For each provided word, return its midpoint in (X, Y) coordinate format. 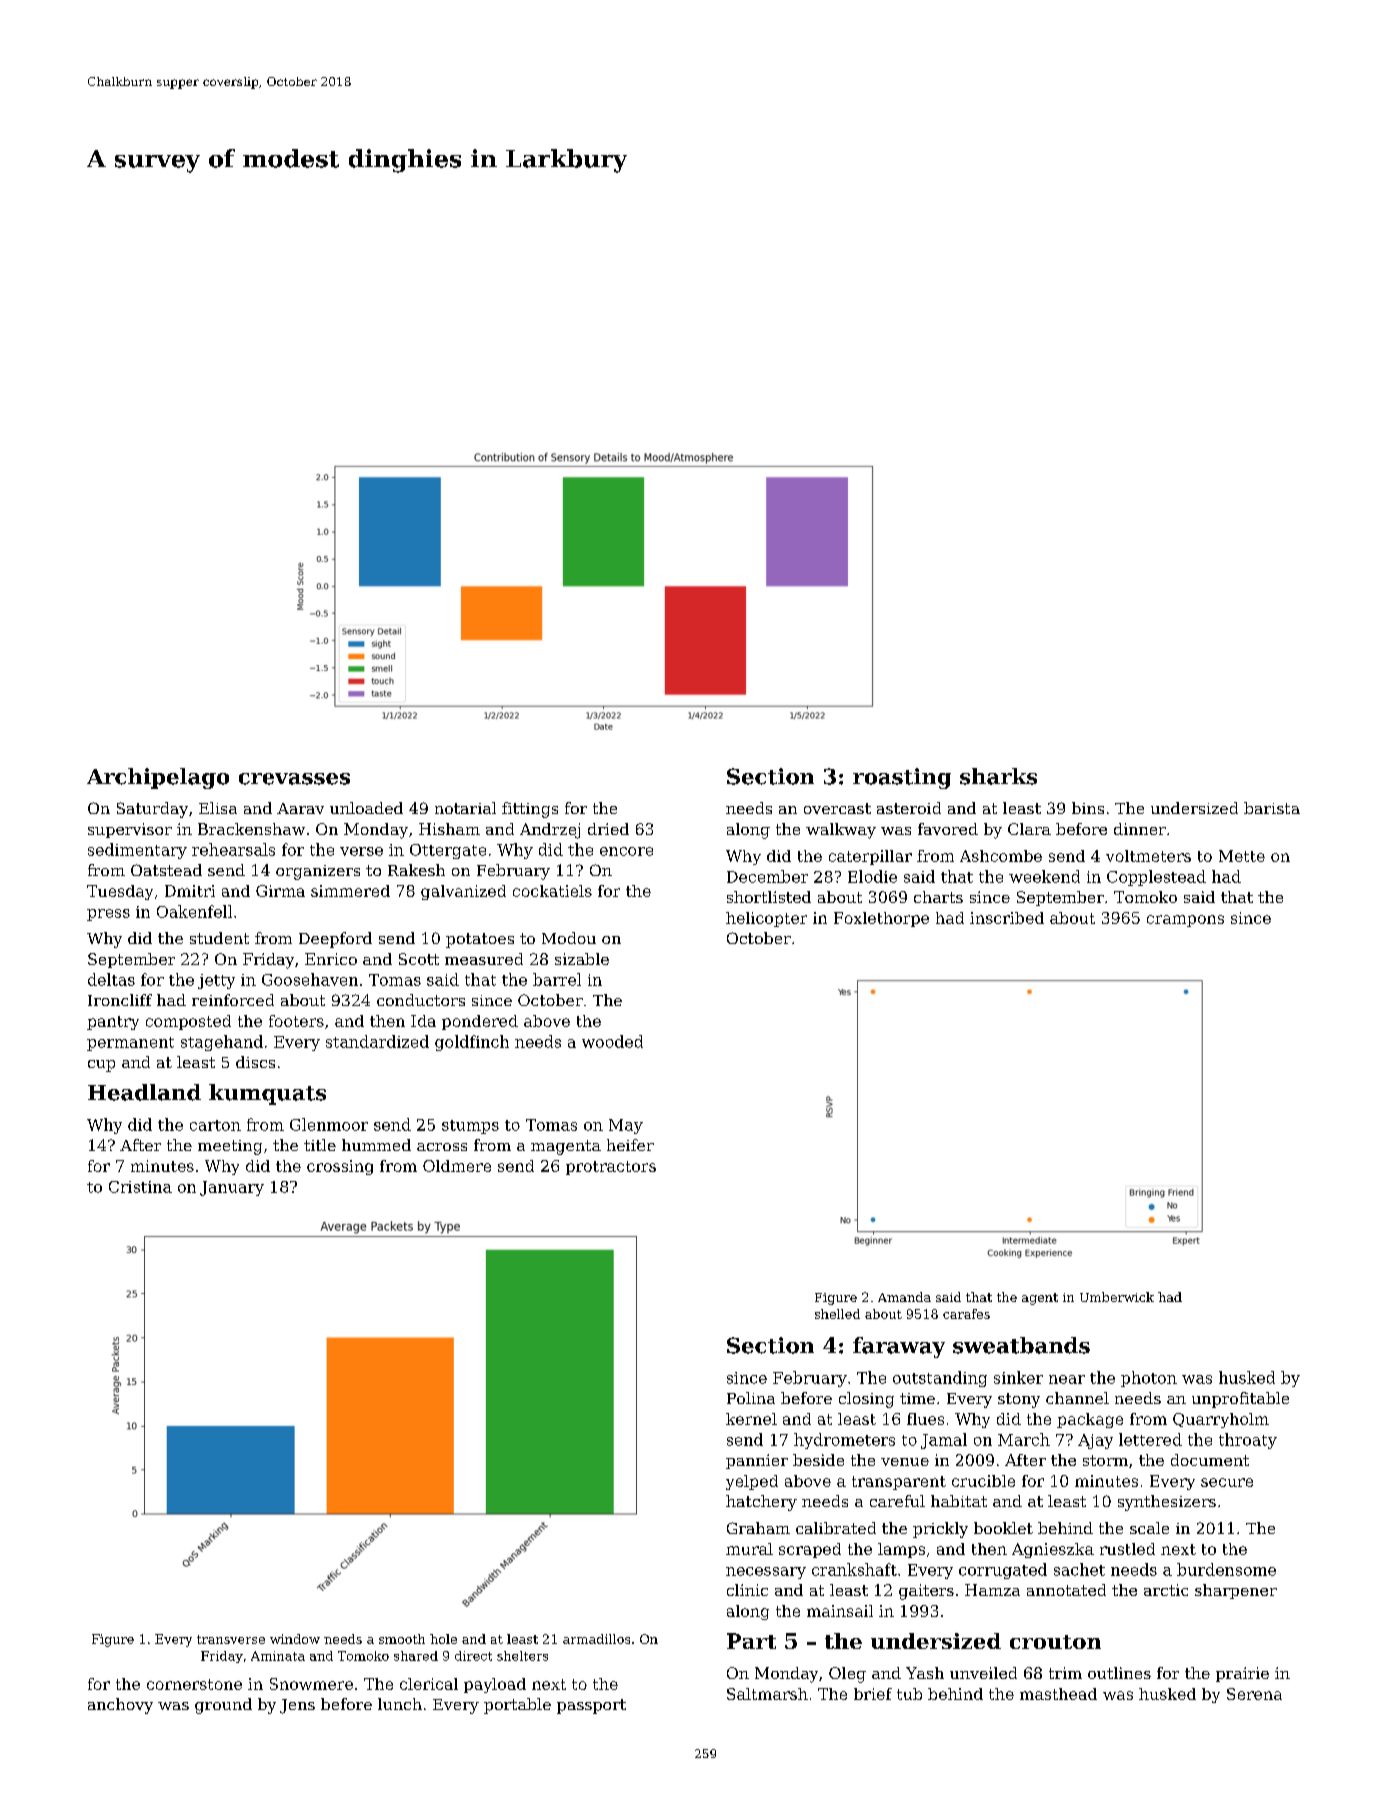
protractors (611, 1168)
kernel (751, 1419)
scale (1149, 1528)
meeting (230, 1147)
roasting (902, 778)
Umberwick (1117, 1297)
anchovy (120, 1706)
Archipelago (158, 778)
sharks (998, 776)
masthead (1058, 1694)
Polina (751, 1398)
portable (517, 1706)
